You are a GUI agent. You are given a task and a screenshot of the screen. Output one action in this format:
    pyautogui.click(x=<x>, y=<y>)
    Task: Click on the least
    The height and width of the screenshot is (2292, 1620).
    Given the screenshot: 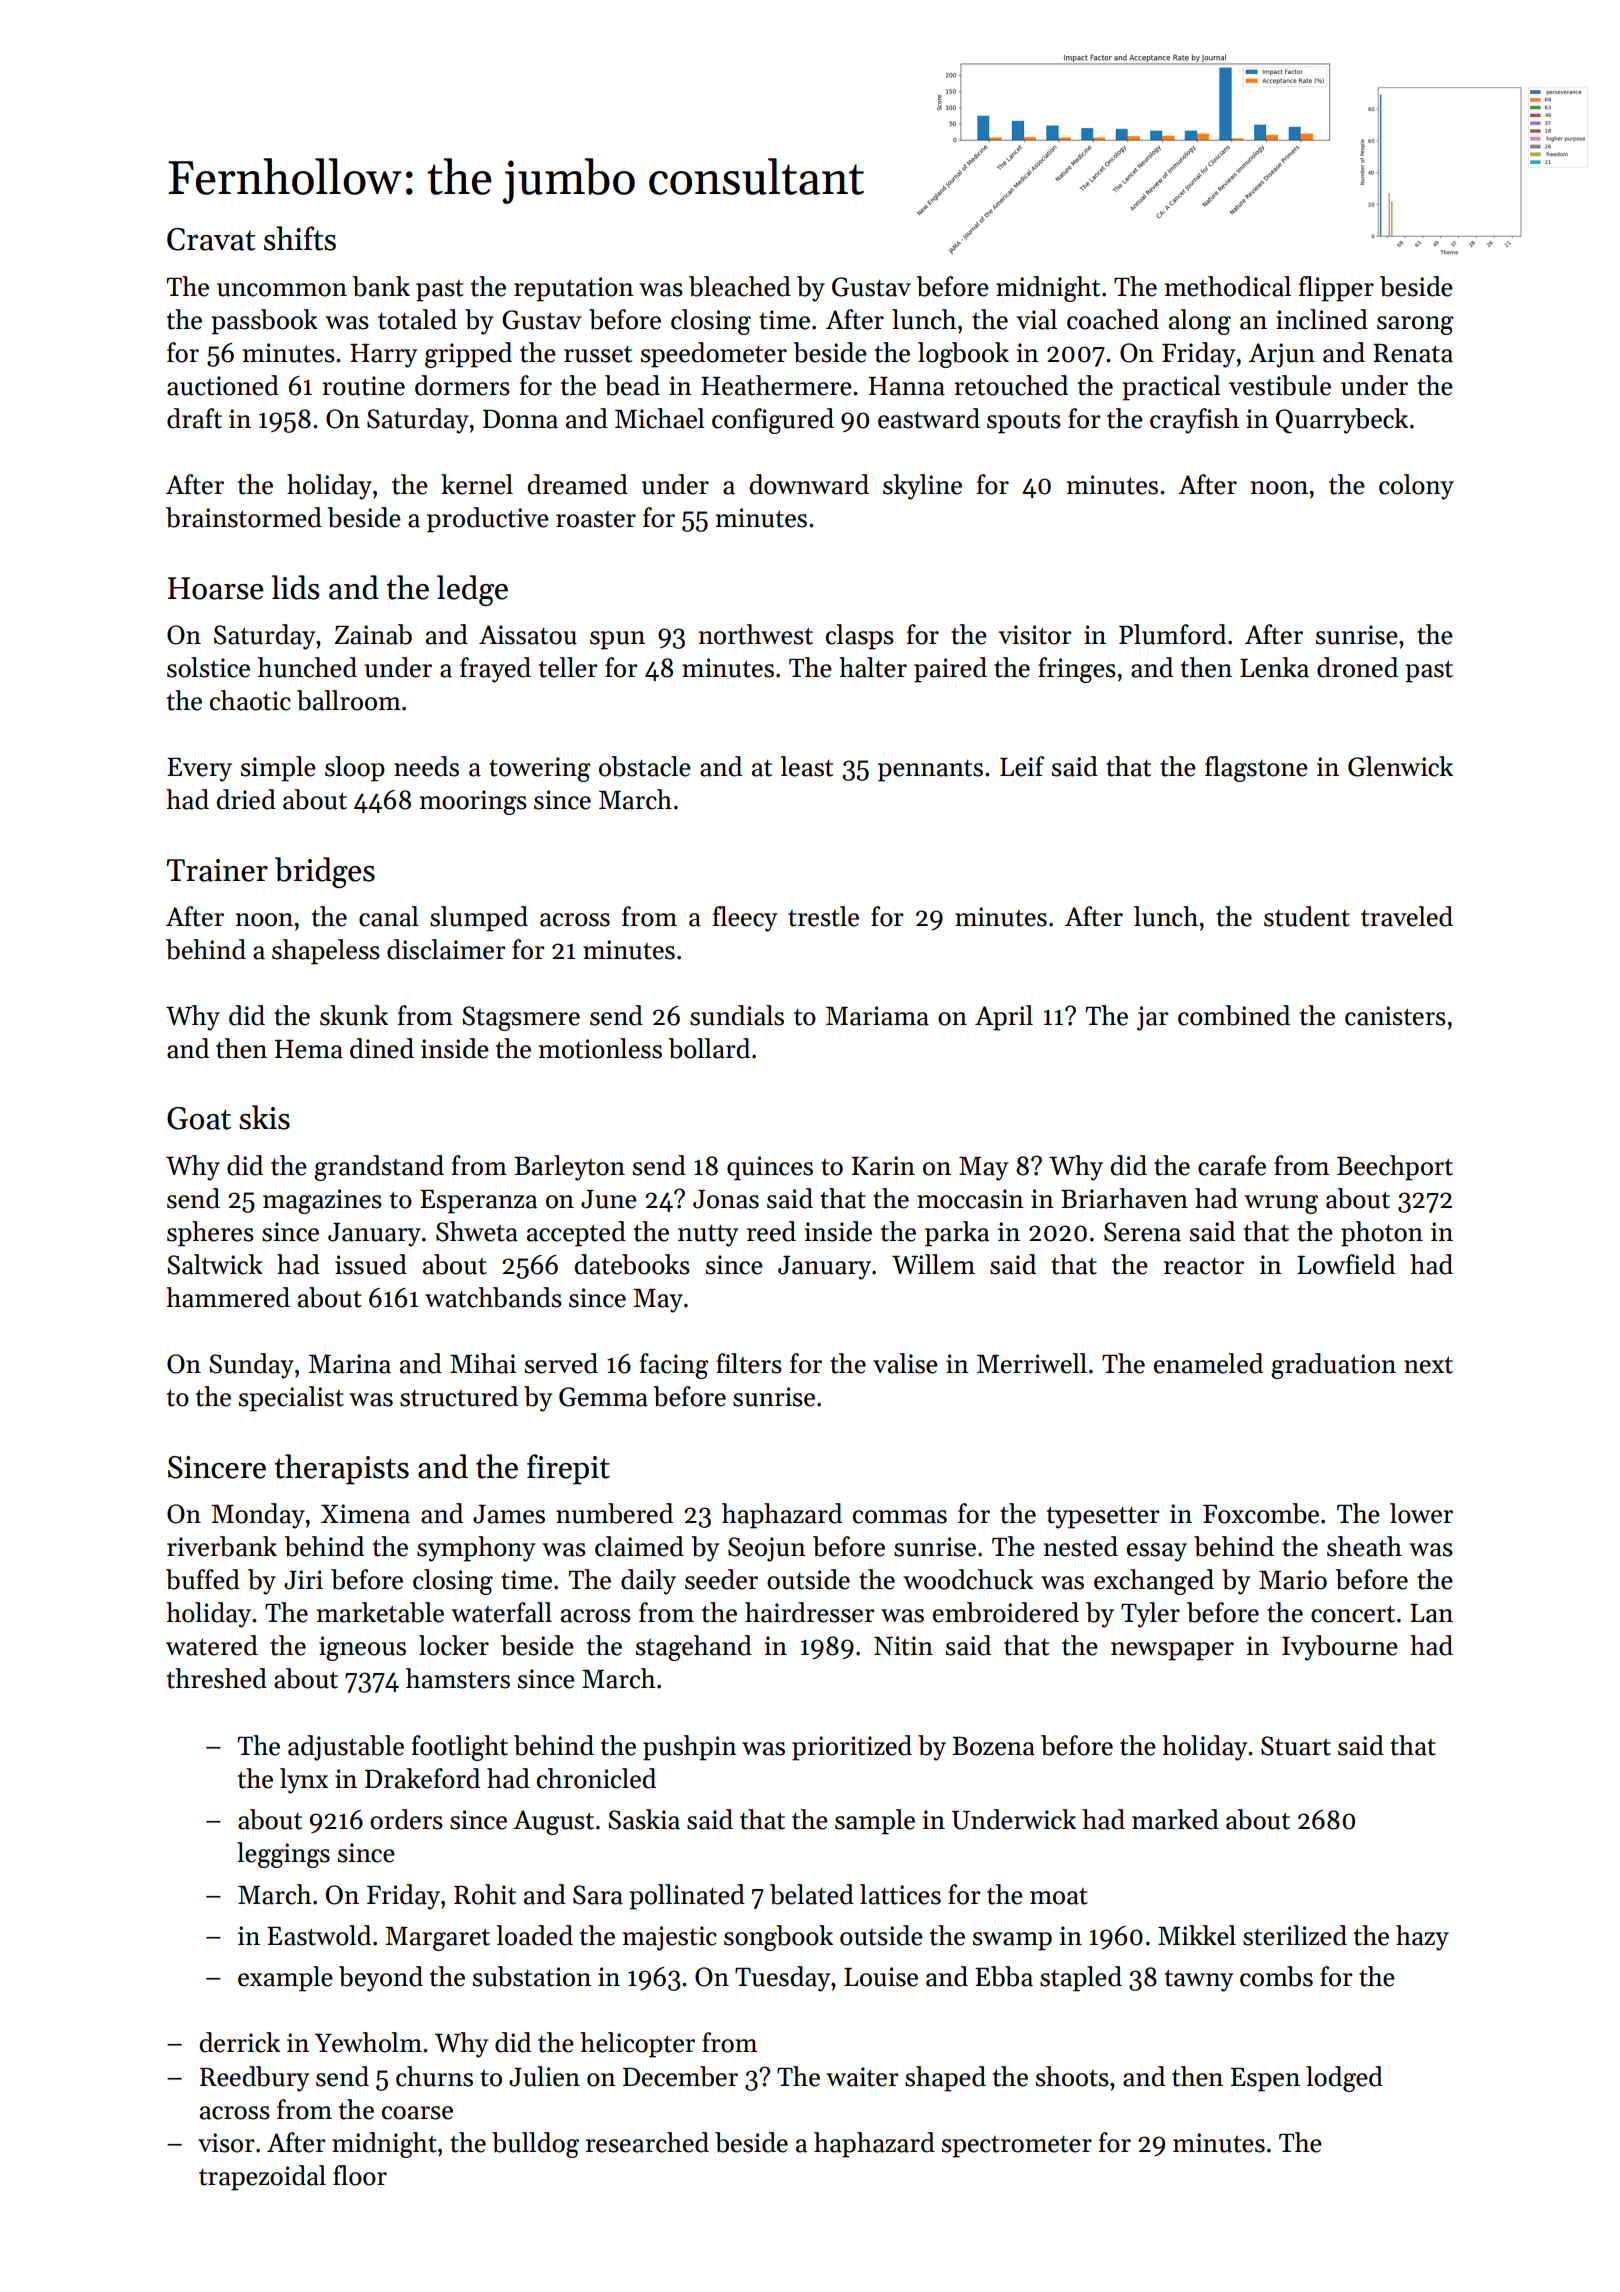 What is the action you would take?
    pyautogui.click(x=807, y=766)
